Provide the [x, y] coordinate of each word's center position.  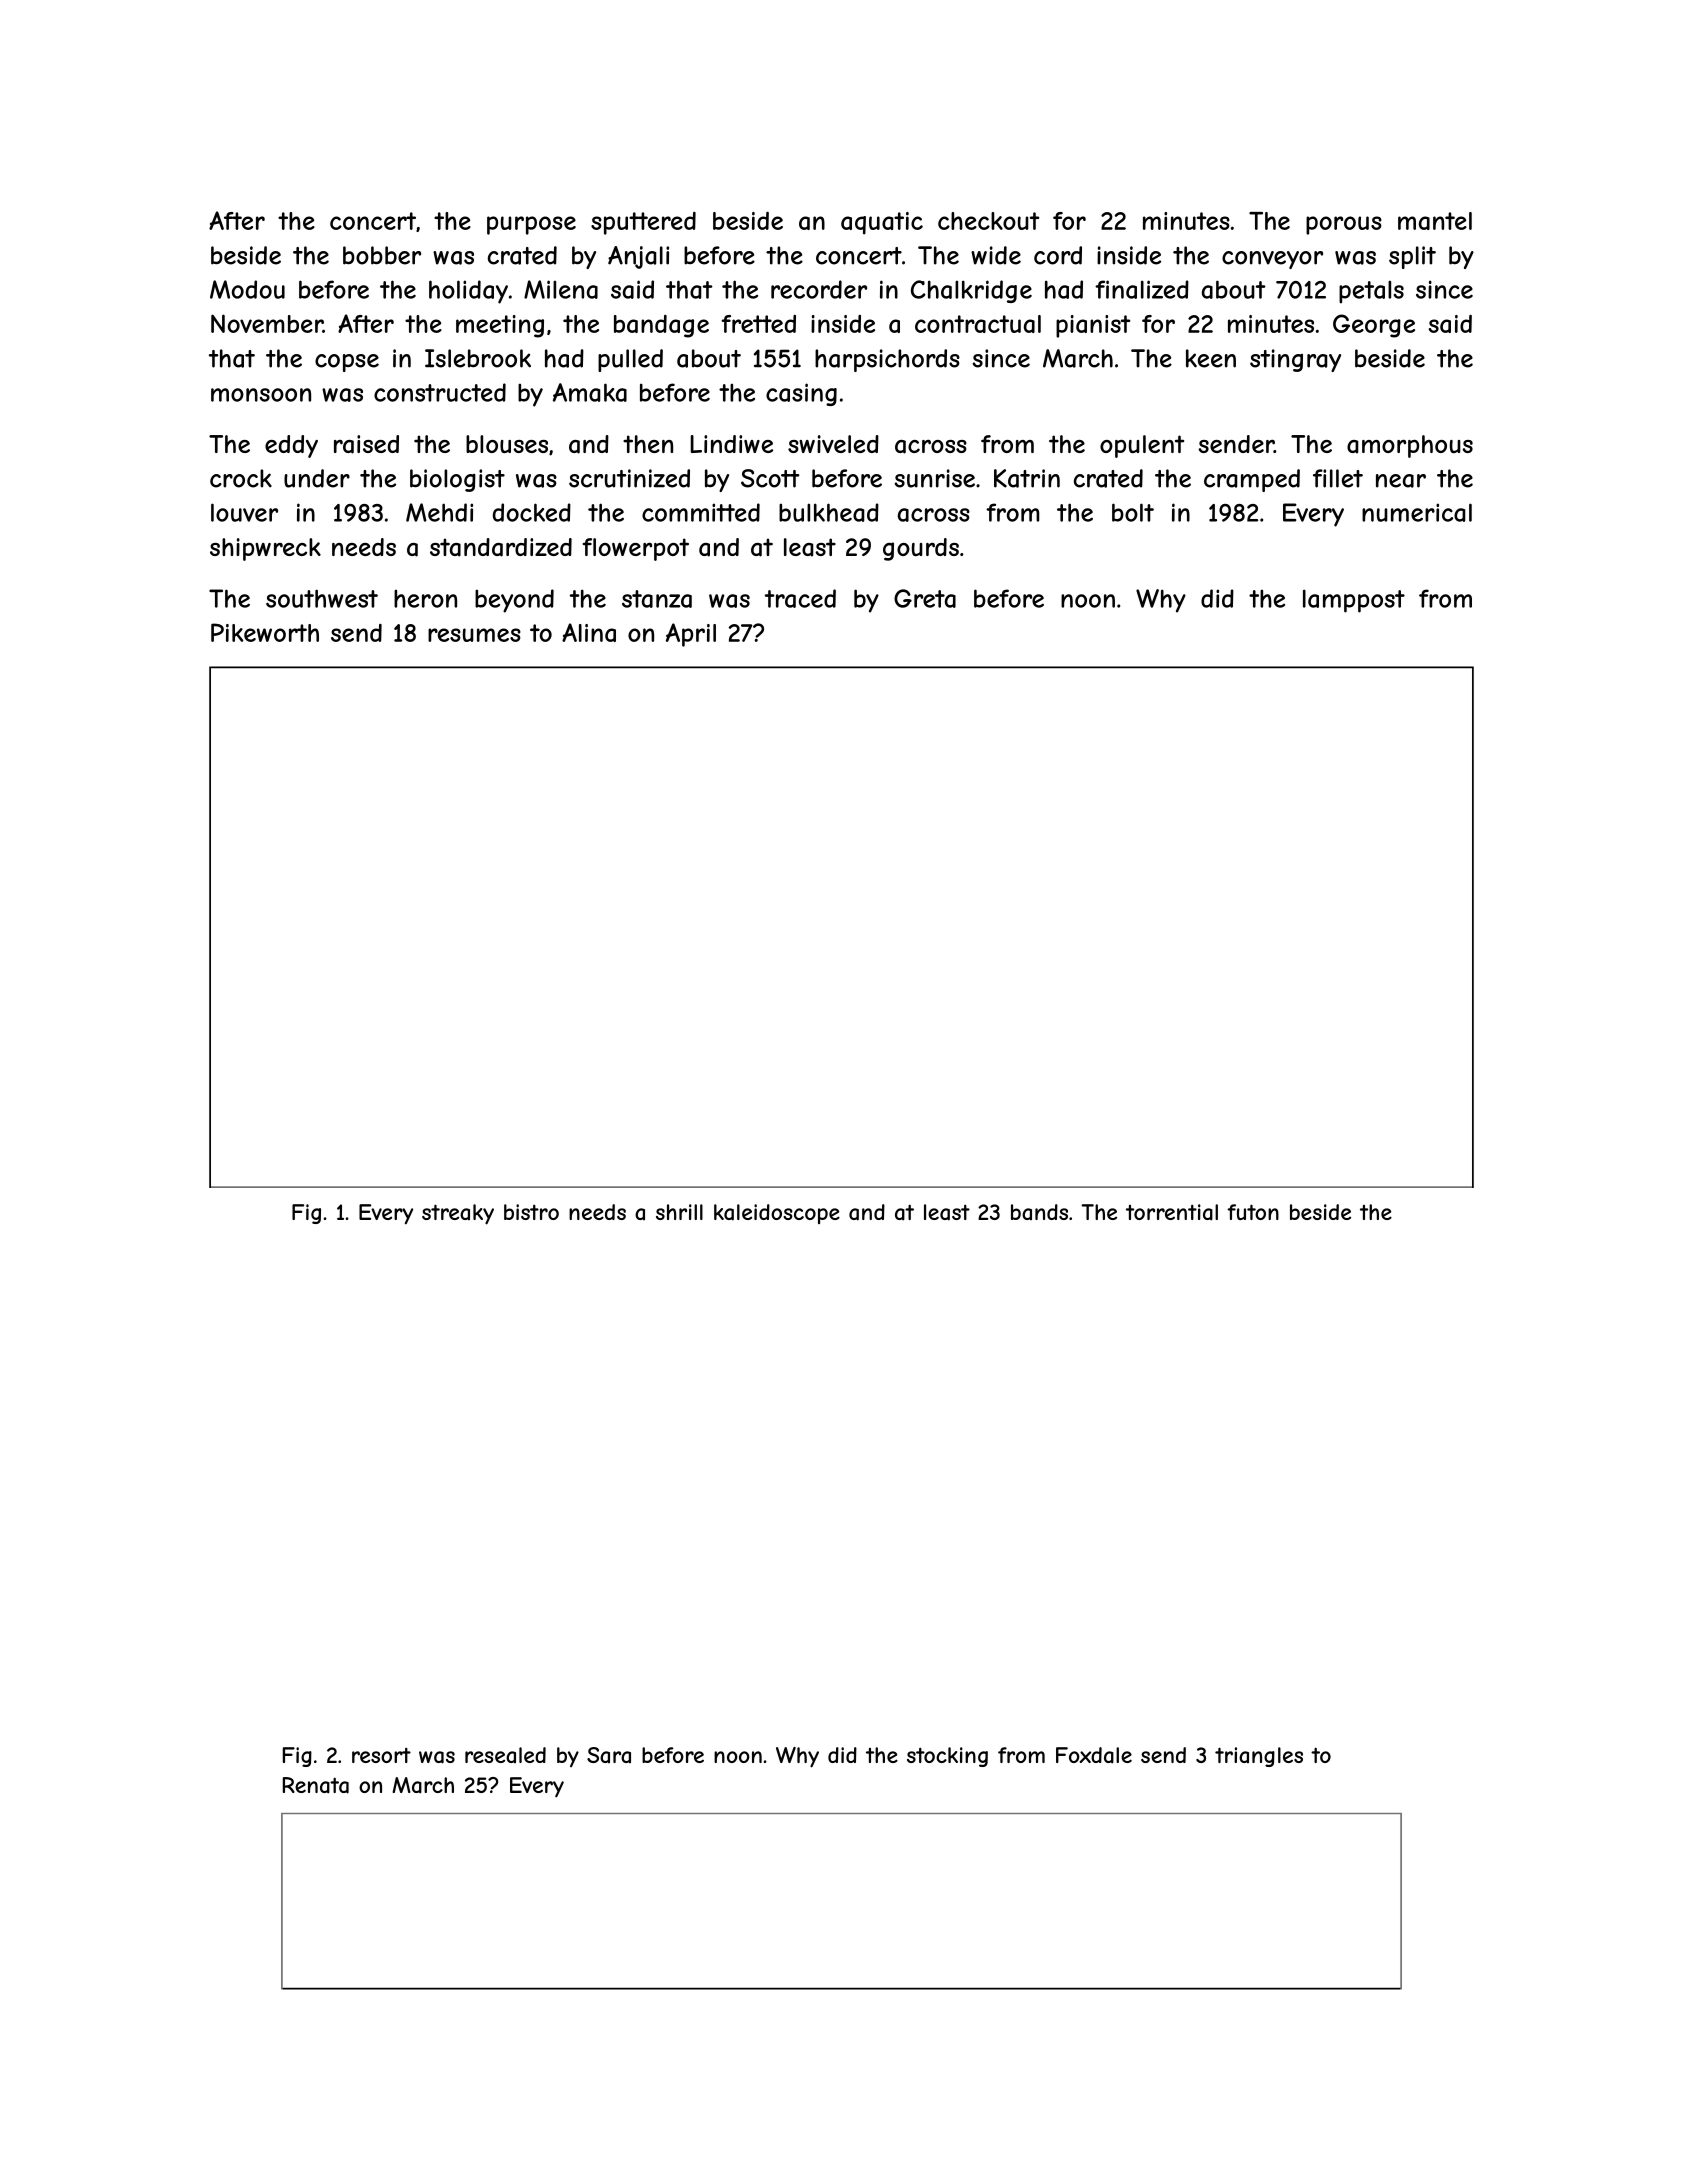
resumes [474, 635]
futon [1253, 1212]
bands [1039, 1212]
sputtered [643, 223]
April [691, 635]
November [267, 323]
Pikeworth [265, 632]
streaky [458, 1214]
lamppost [1354, 601]
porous [1344, 225]
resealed [505, 1755]
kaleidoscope [777, 1214]
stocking [947, 1757]
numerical [1417, 512]
